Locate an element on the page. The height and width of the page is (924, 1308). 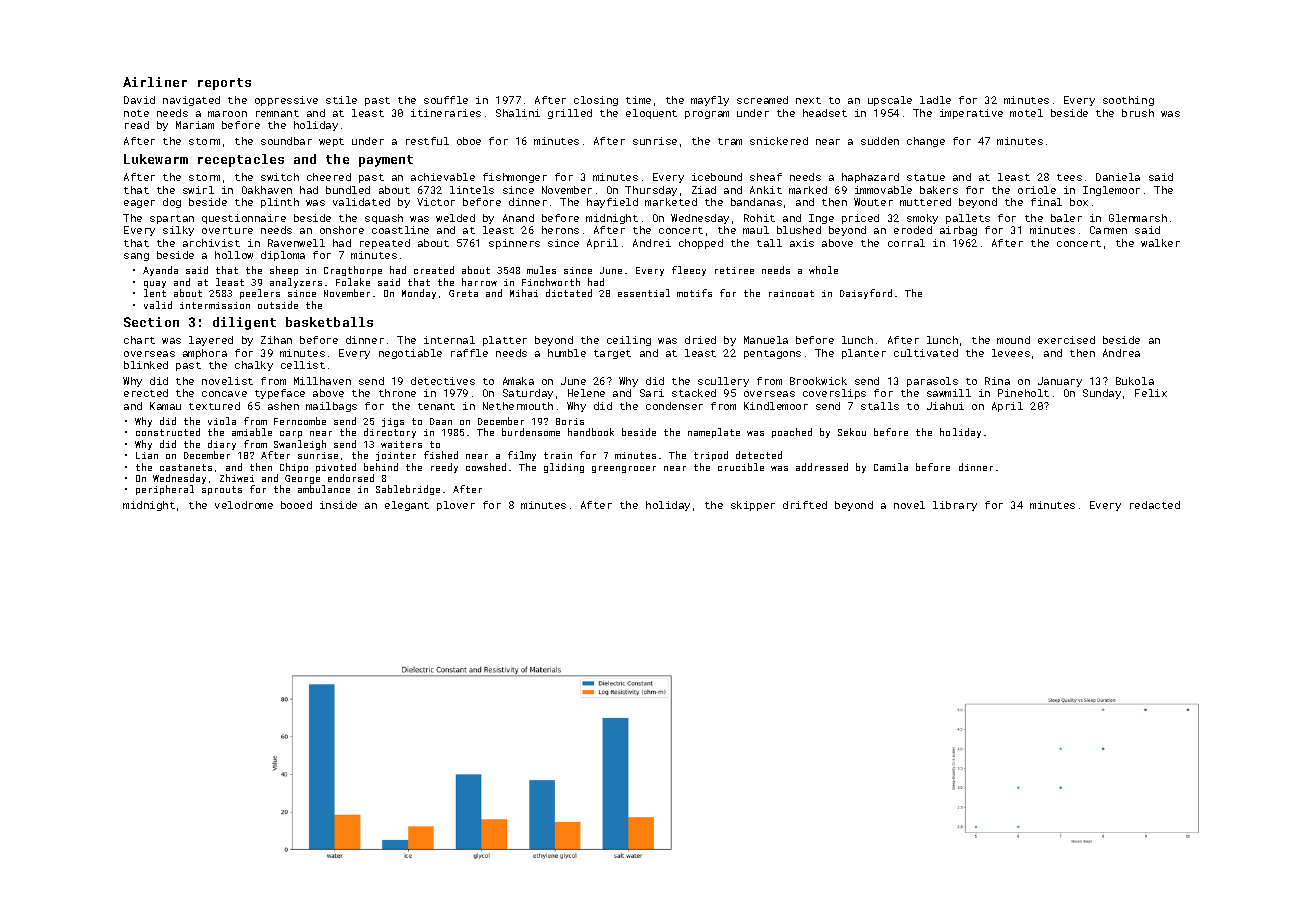
ladle is located at coordinates (935, 100).
